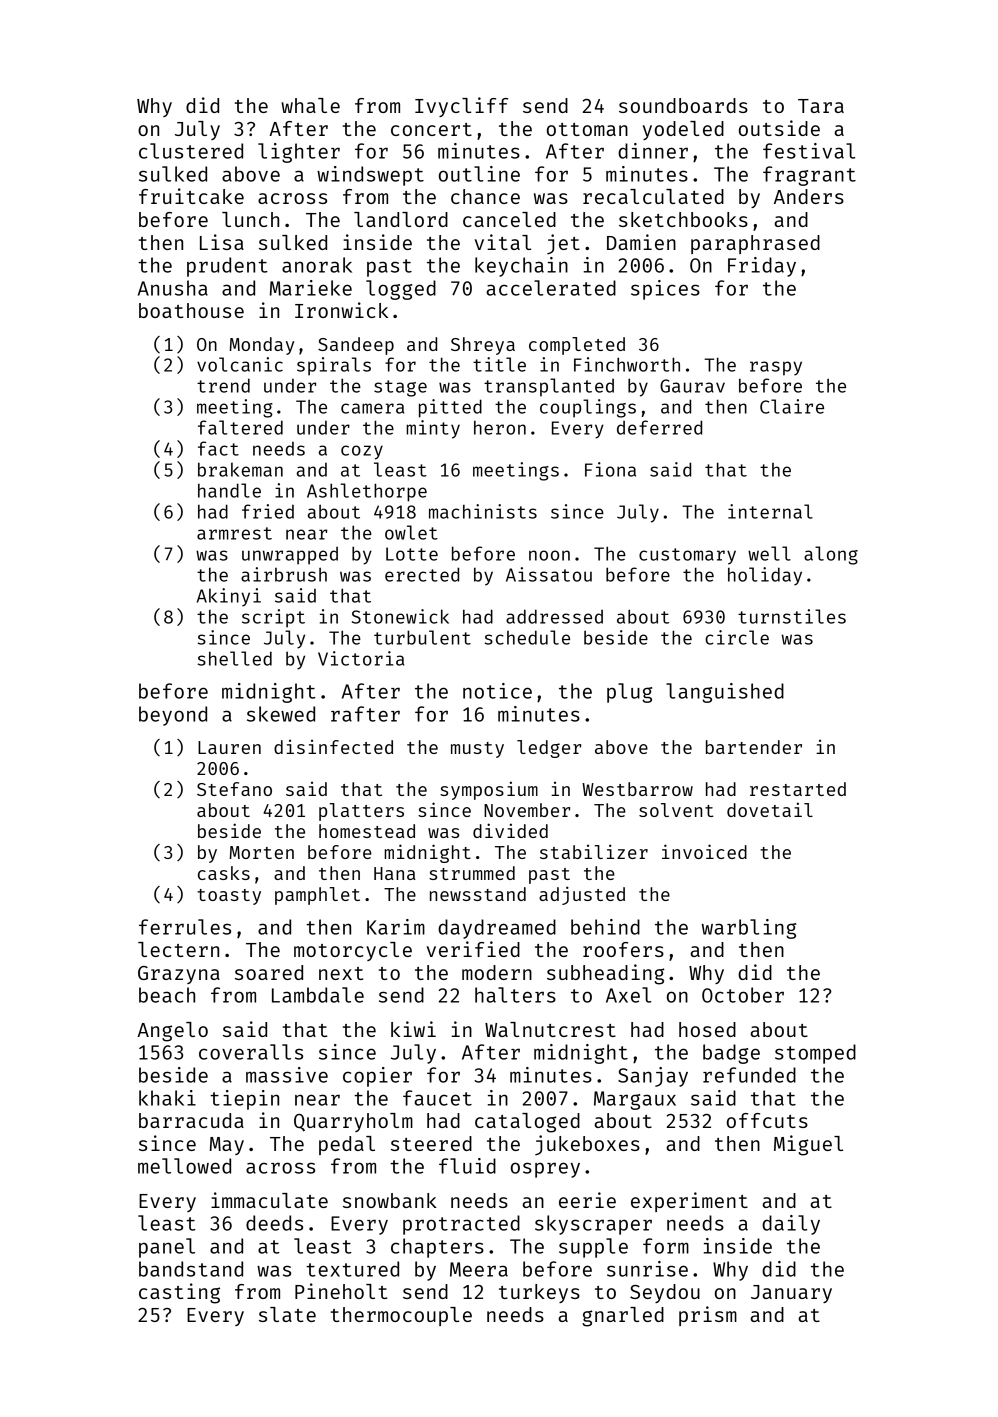 Image resolution: width=998 pixels, height=1417 pixels. I want to click on Tara, so click(821, 106).
